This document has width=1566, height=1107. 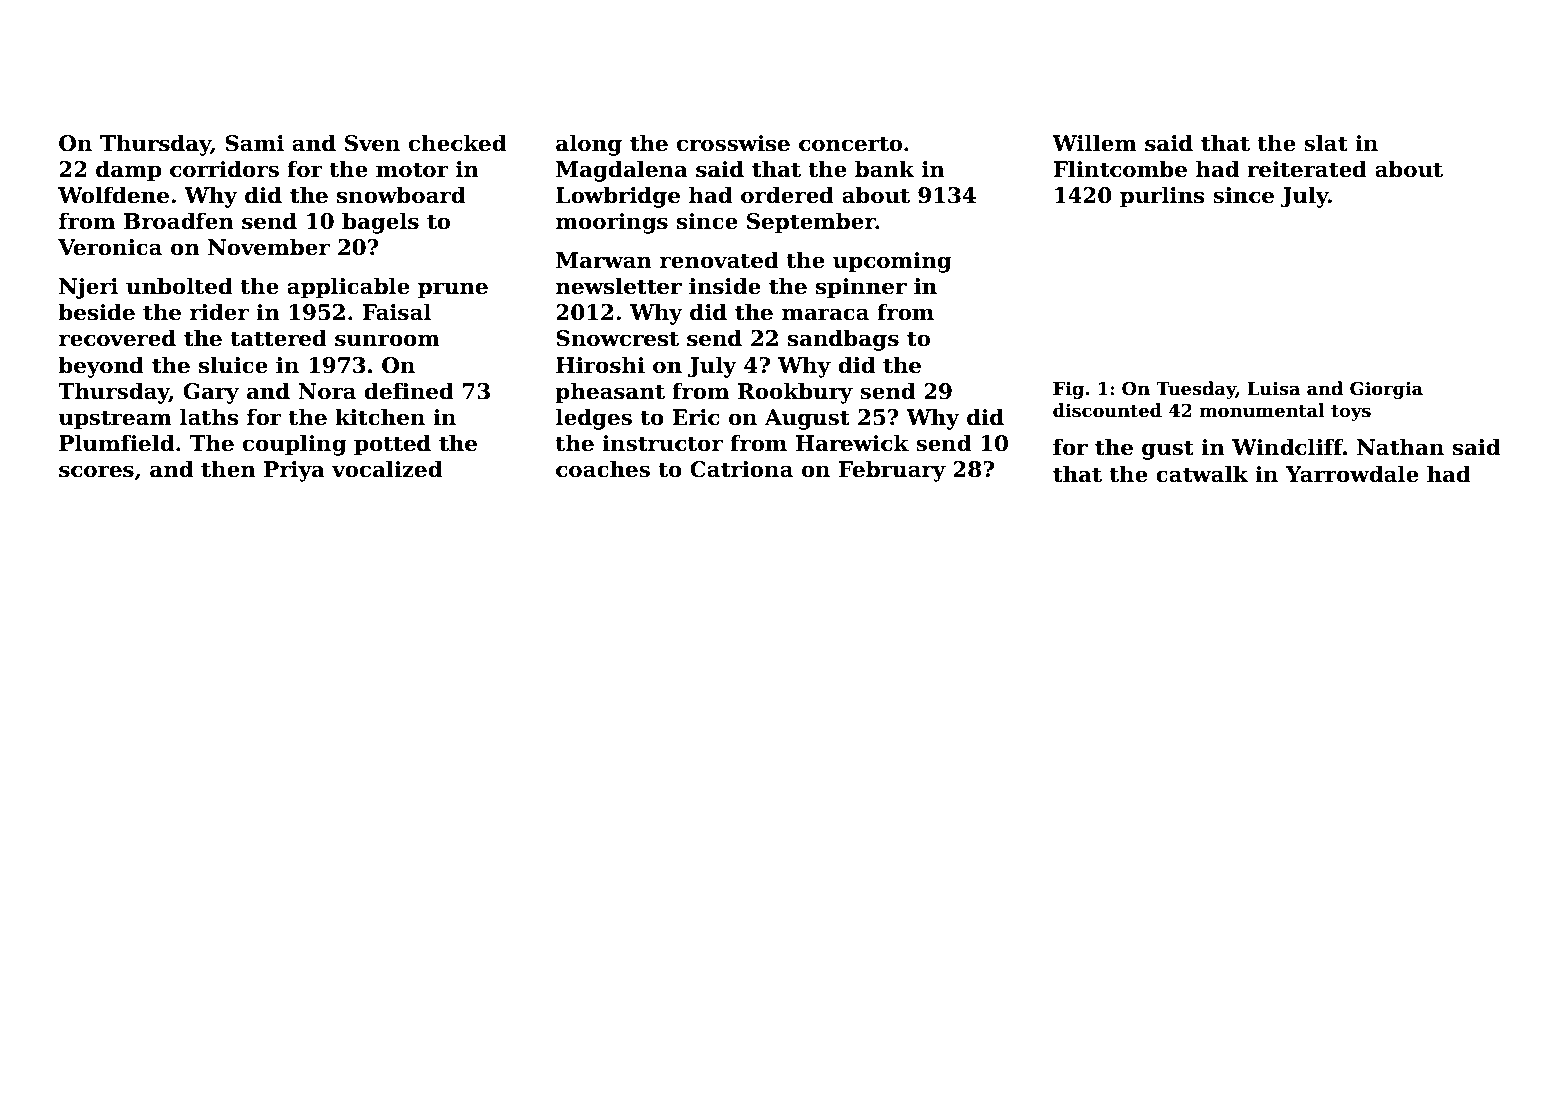 What do you see at coordinates (96, 471) in the document?
I see `scores` at bounding box center [96, 471].
